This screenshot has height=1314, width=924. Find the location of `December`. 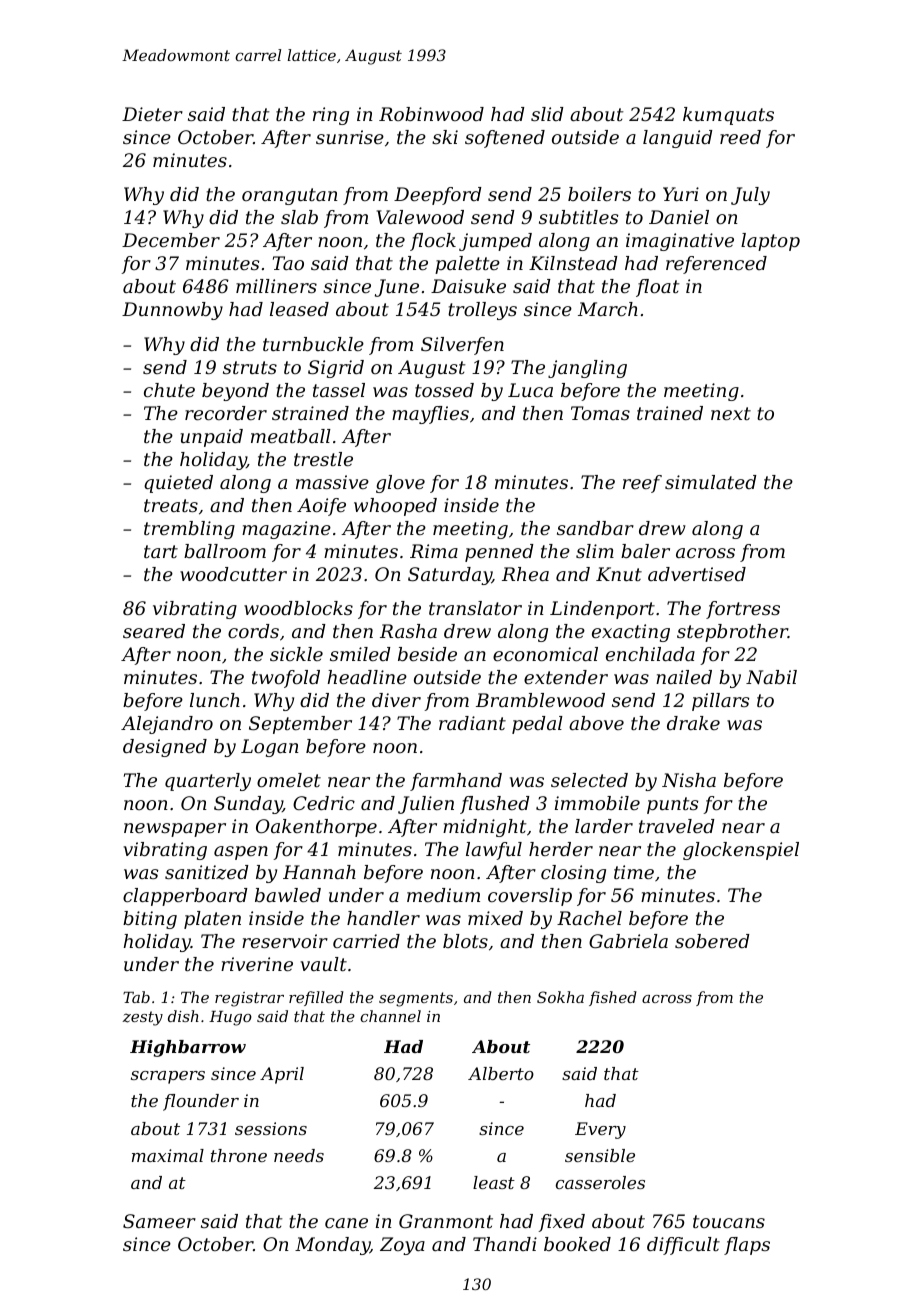

December is located at coordinates (171, 240).
